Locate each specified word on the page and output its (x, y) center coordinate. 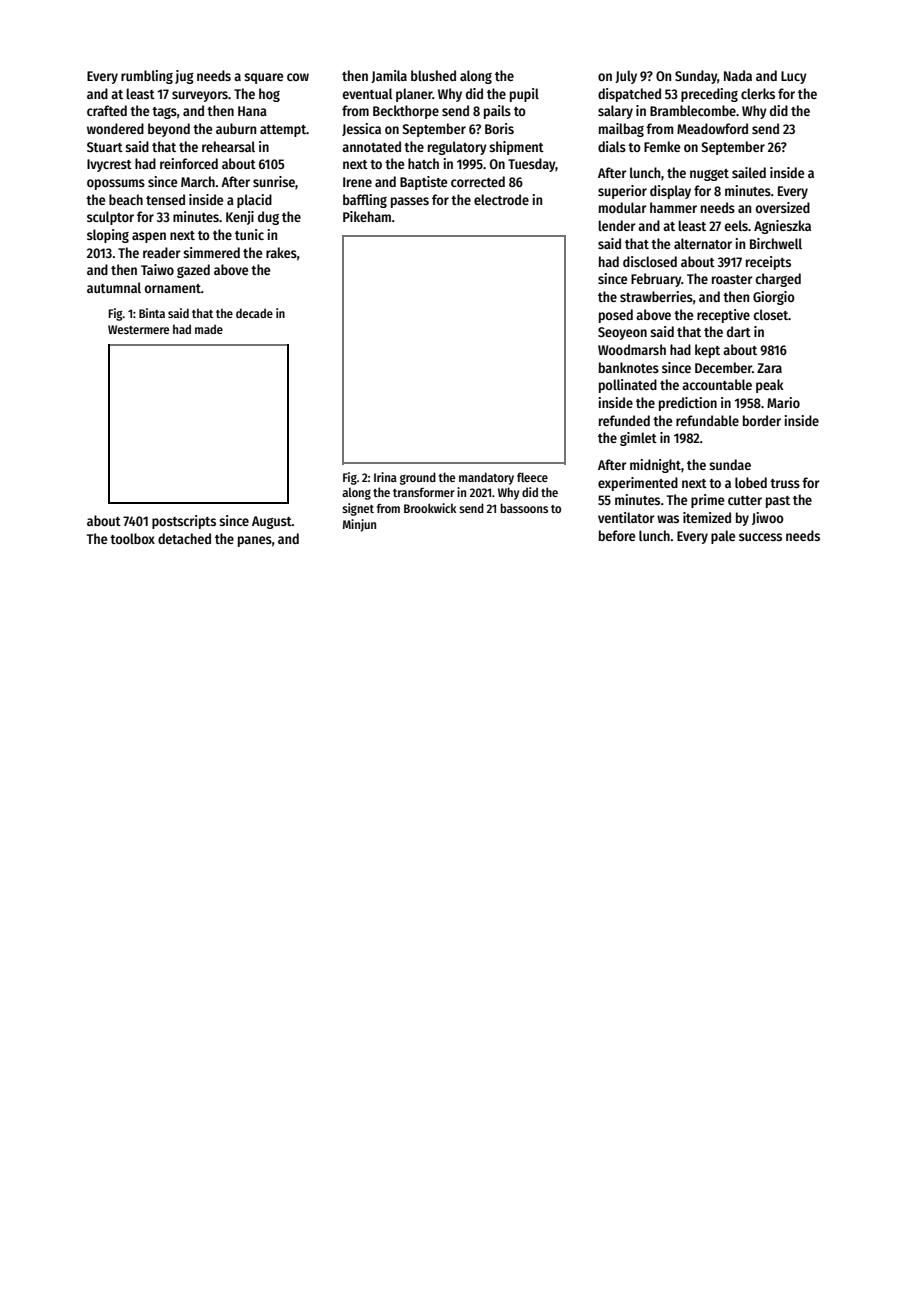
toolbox (132, 538)
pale (723, 537)
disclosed (650, 261)
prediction (688, 404)
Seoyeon (622, 333)
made (209, 329)
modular (623, 207)
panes (255, 541)
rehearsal (228, 146)
